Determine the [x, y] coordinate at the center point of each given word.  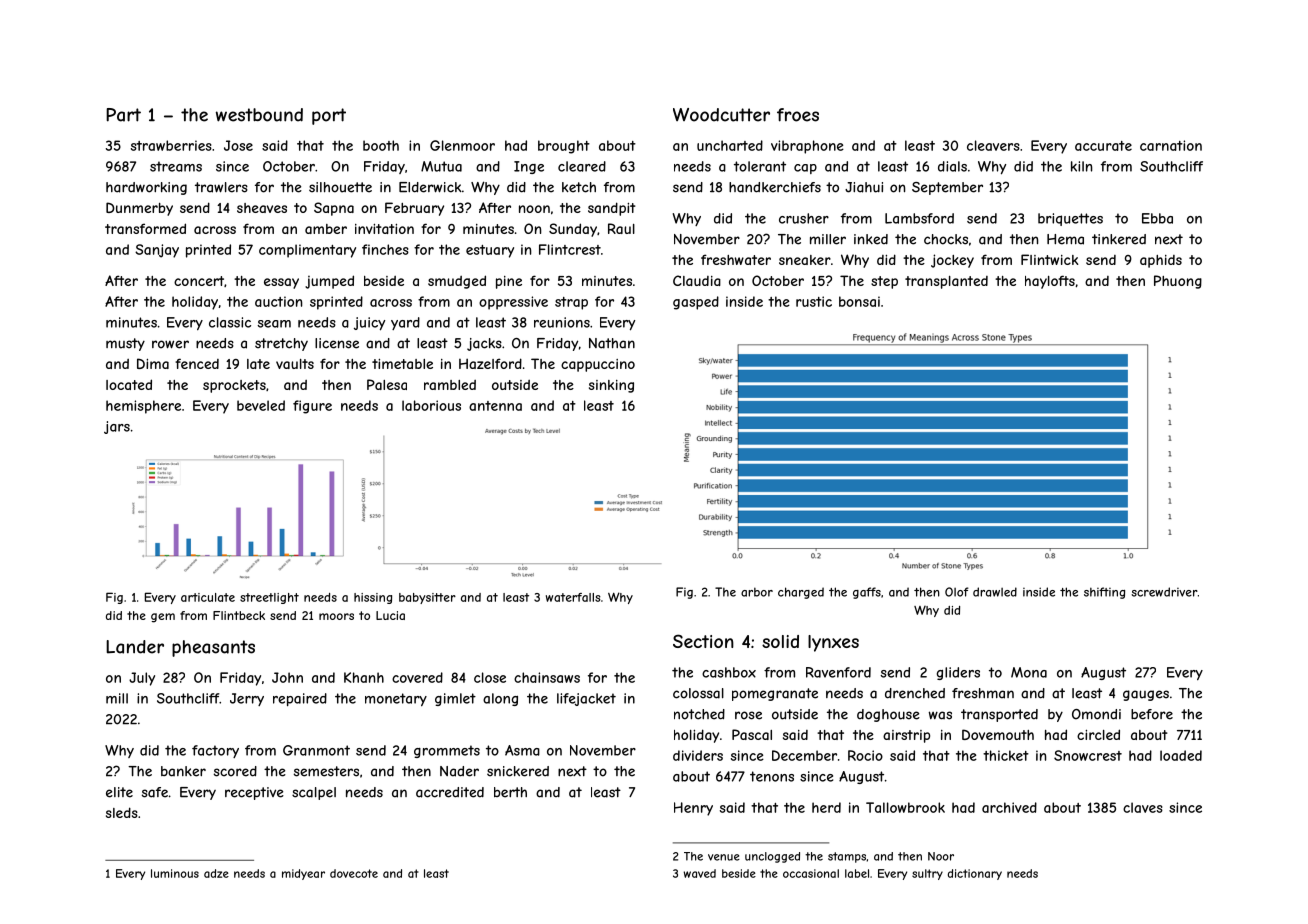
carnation [1171, 145]
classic [230, 322]
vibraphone [807, 147]
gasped [696, 303]
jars [117, 427]
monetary [396, 699]
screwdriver [1164, 592]
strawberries [171, 145]
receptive [254, 793]
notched [699, 714]
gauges [1146, 695]
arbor [757, 592]
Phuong [1178, 282]
